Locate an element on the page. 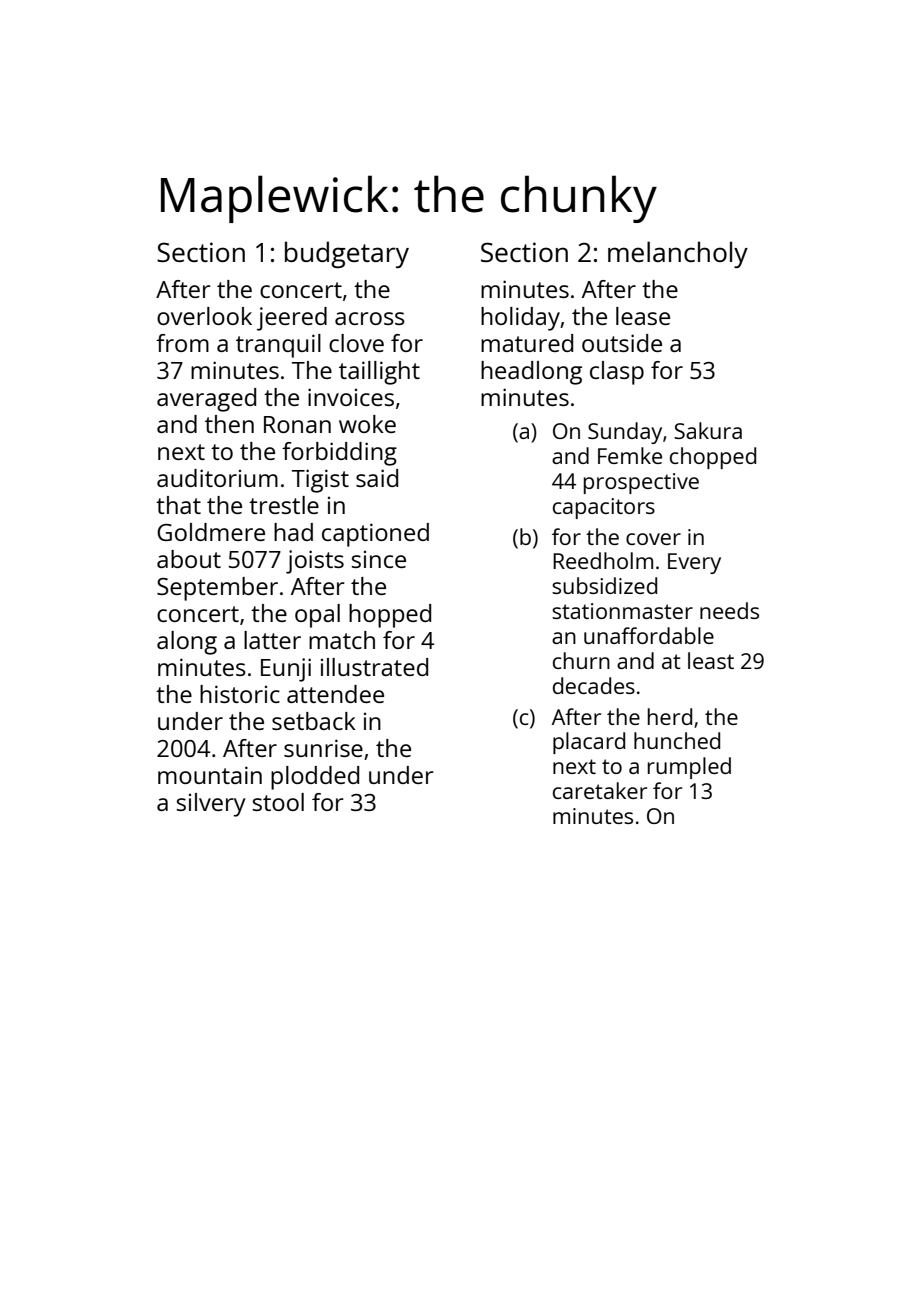  Reedholm is located at coordinates (603, 560).
